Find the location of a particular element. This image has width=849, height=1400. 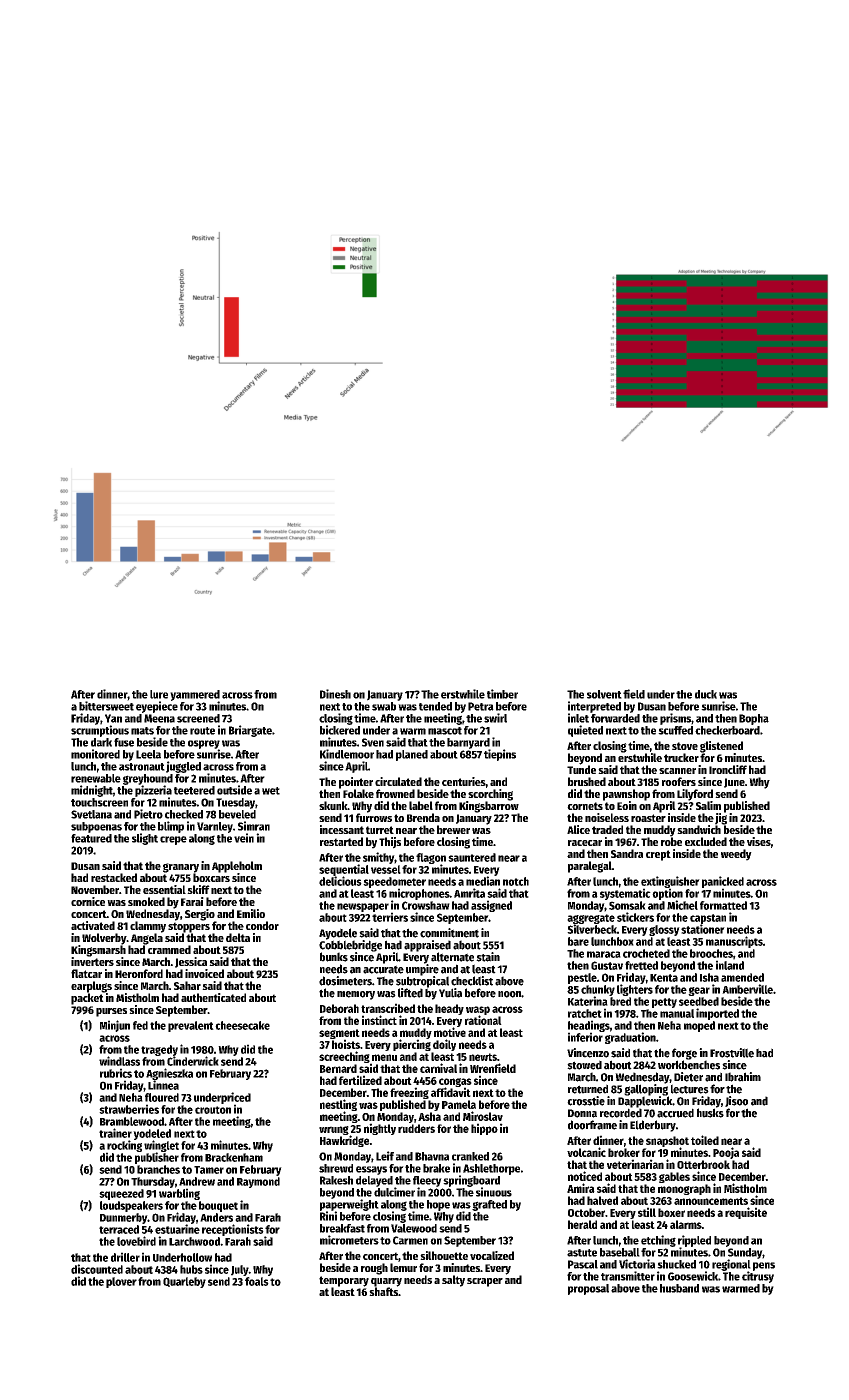

husband is located at coordinates (679, 1288).
